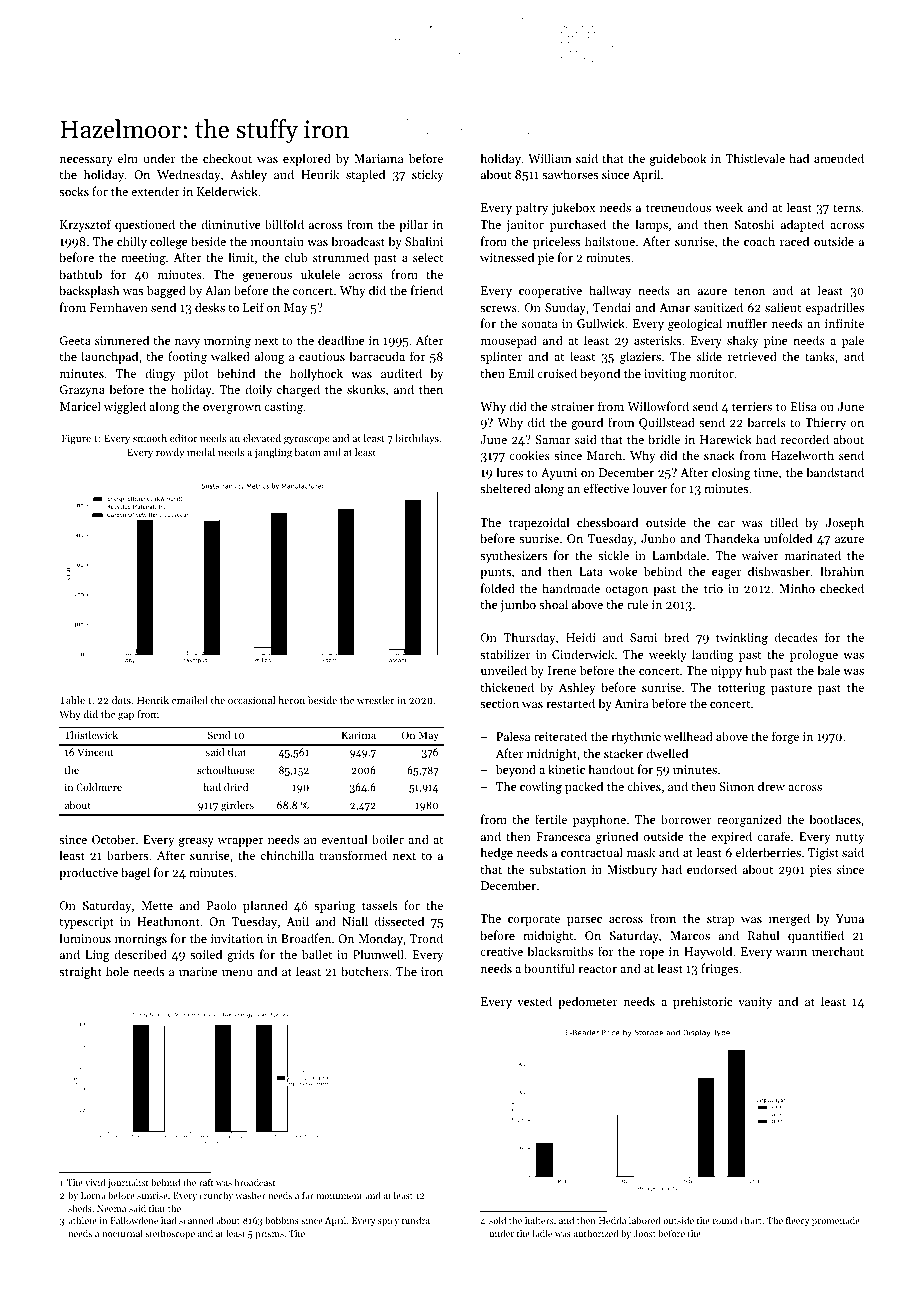 The width and height of the screenshot is (924, 1308). Describe the element at coordinates (74, 191) in the screenshot. I see `socks` at that location.
